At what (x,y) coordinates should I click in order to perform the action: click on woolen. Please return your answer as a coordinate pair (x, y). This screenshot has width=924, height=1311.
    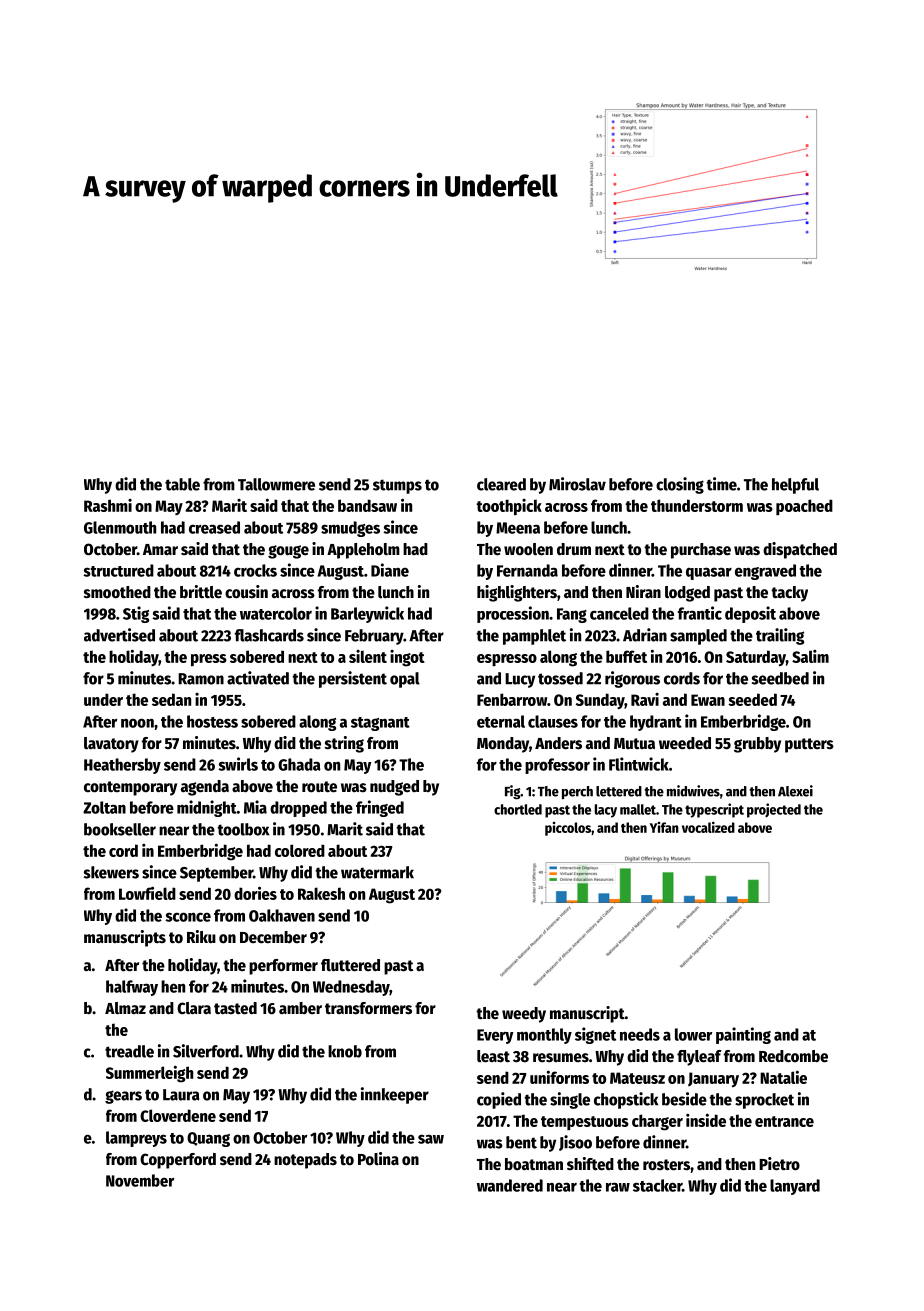
    Looking at the image, I should click on (528, 549).
